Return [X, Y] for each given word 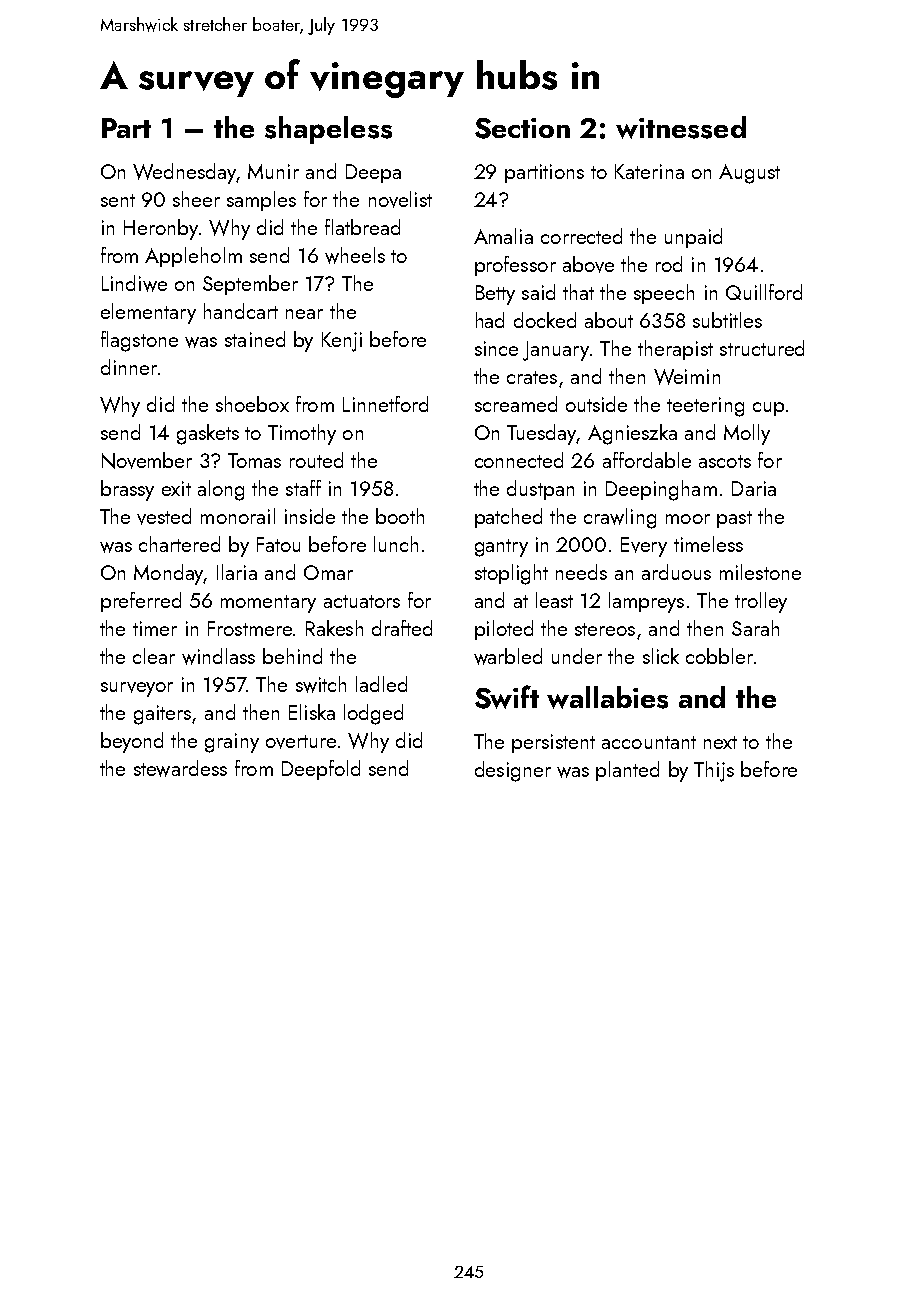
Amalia [503, 236]
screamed [516, 404]
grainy [232, 743]
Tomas [254, 460]
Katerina [649, 171]
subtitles [727, 320]
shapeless [328, 130]
